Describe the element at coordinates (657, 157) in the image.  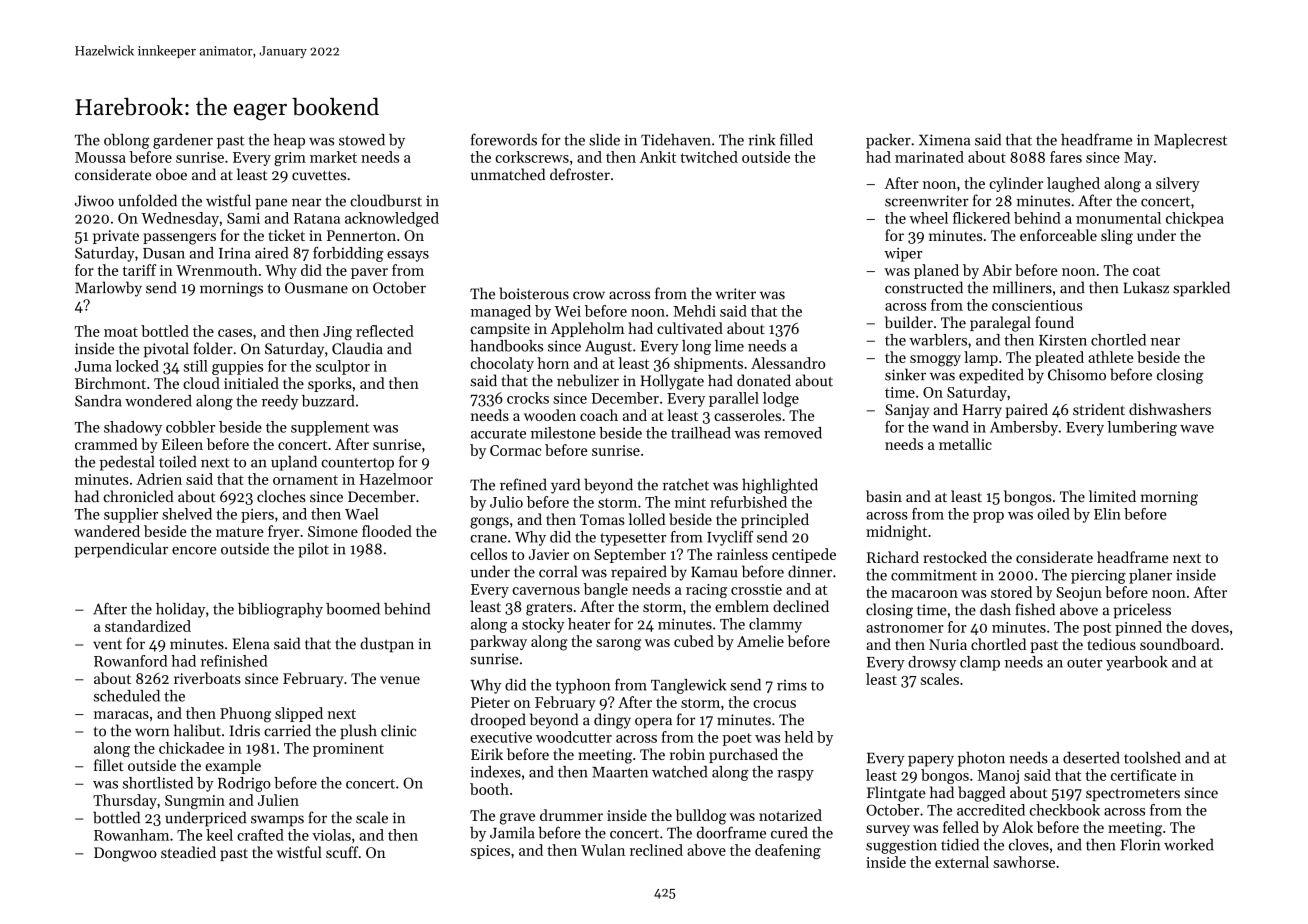
I see `Ankit` at that location.
